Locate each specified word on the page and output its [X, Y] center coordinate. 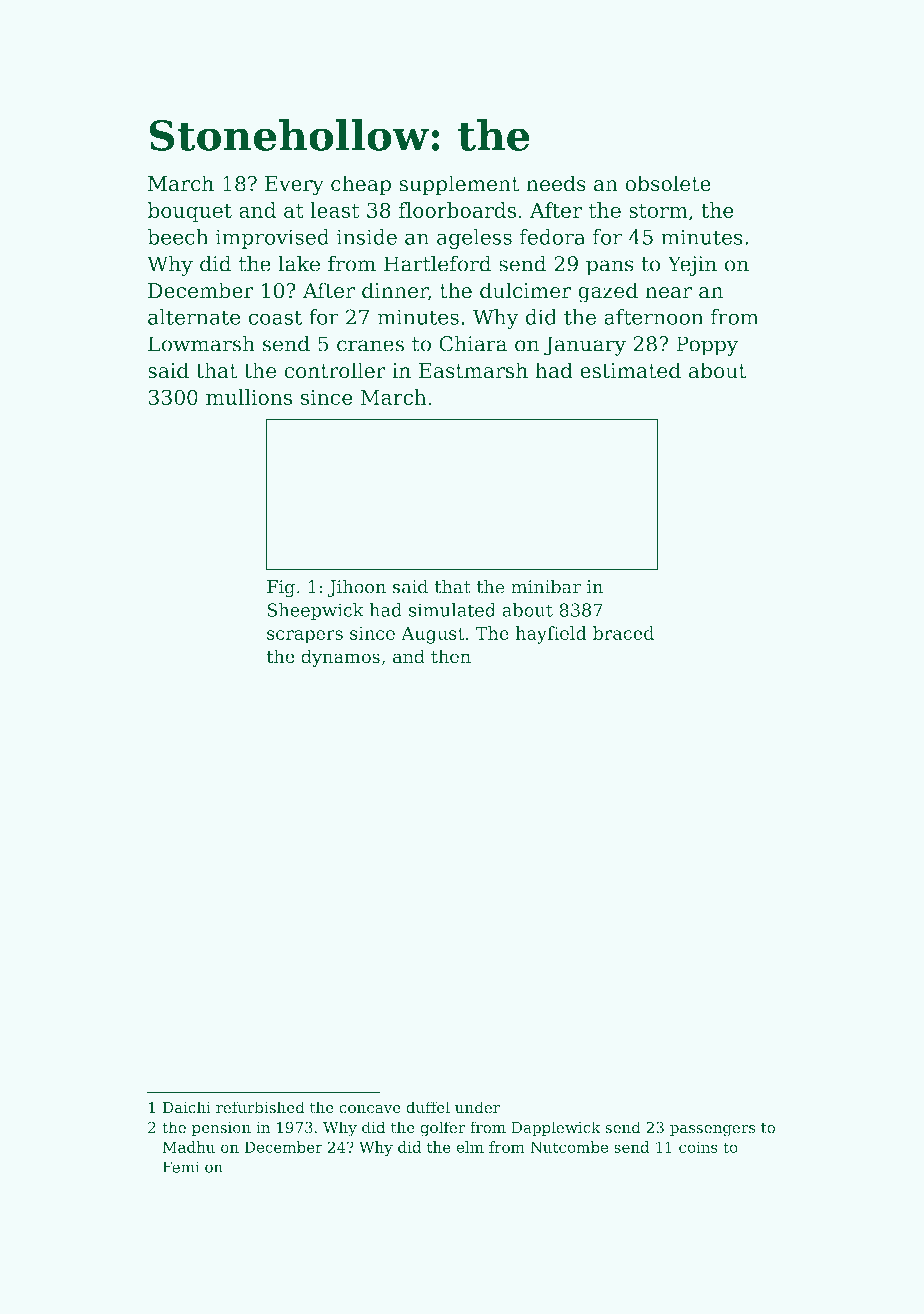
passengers [712, 1130]
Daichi [187, 1107]
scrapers [305, 637]
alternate [194, 317]
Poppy [707, 346]
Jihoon [357, 588]
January [585, 346]
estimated [630, 370]
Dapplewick [555, 1128]
